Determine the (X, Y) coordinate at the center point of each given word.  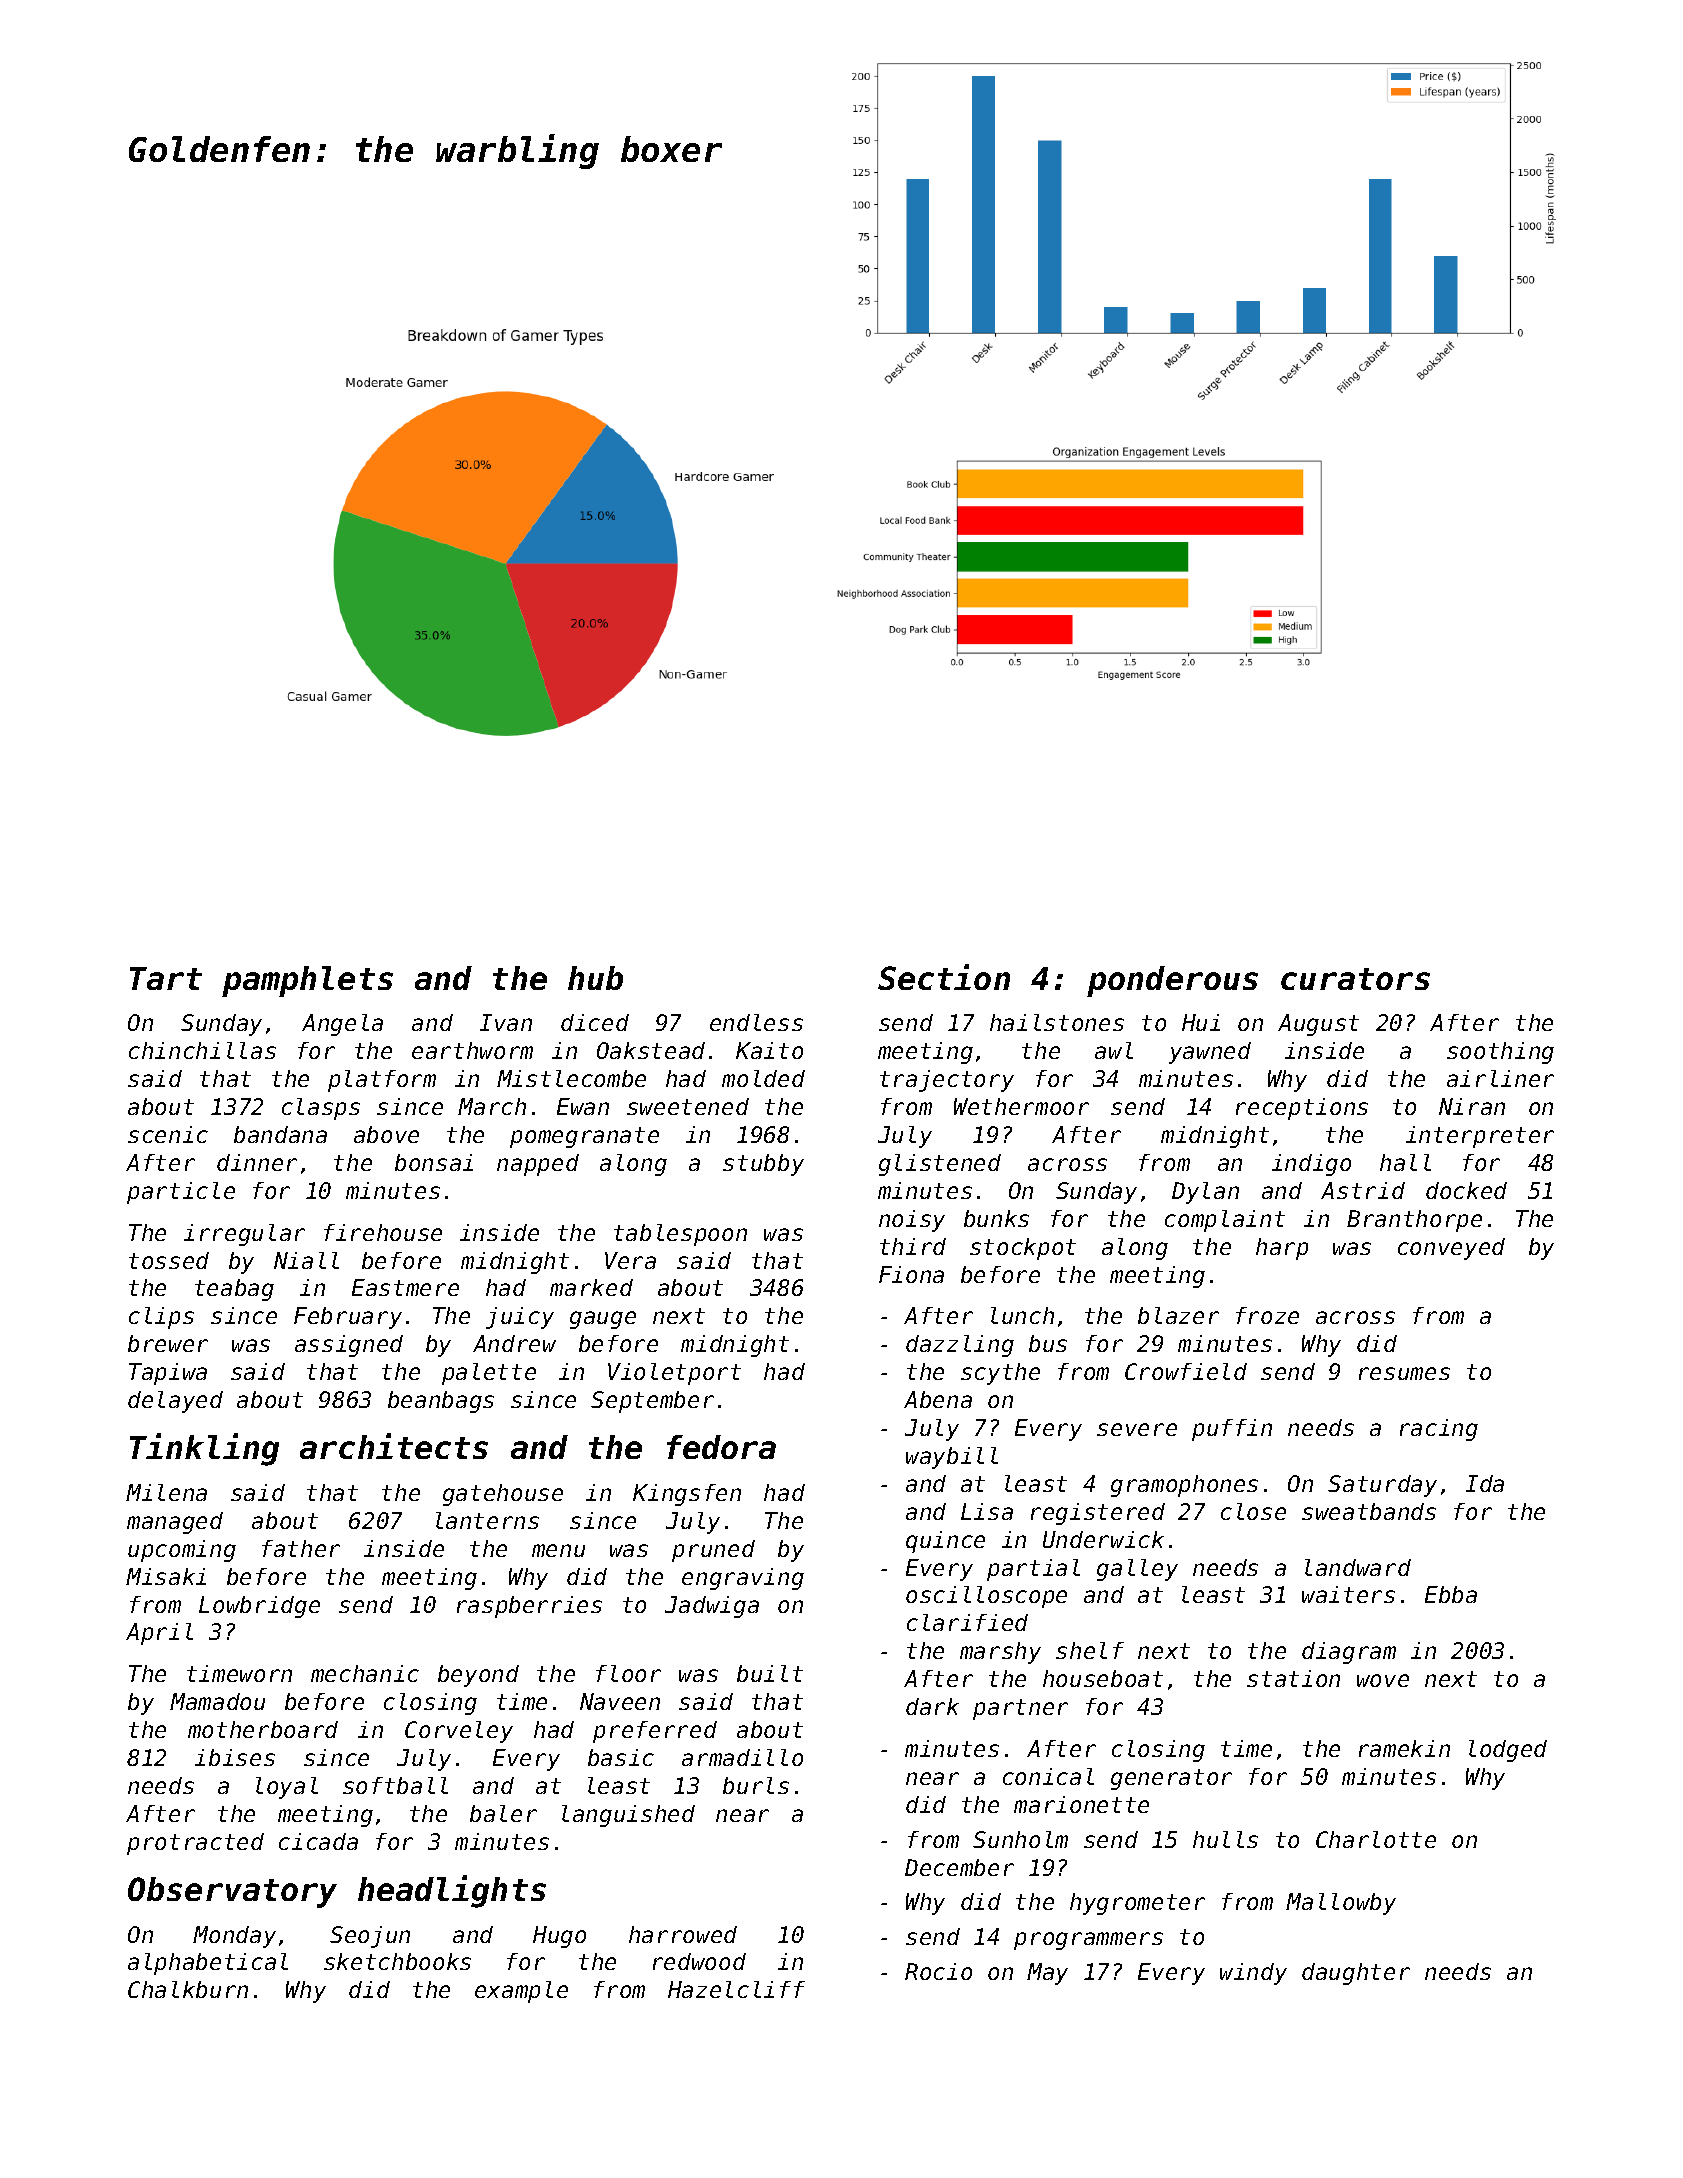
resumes (1404, 1373)
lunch (1022, 1315)
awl (1114, 1050)
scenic (168, 1134)
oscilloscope (986, 1597)
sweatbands (1369, 1511)
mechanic (365, 1673)
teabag (234, 1290)
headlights (452, 1891)
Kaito (769, 1050)
